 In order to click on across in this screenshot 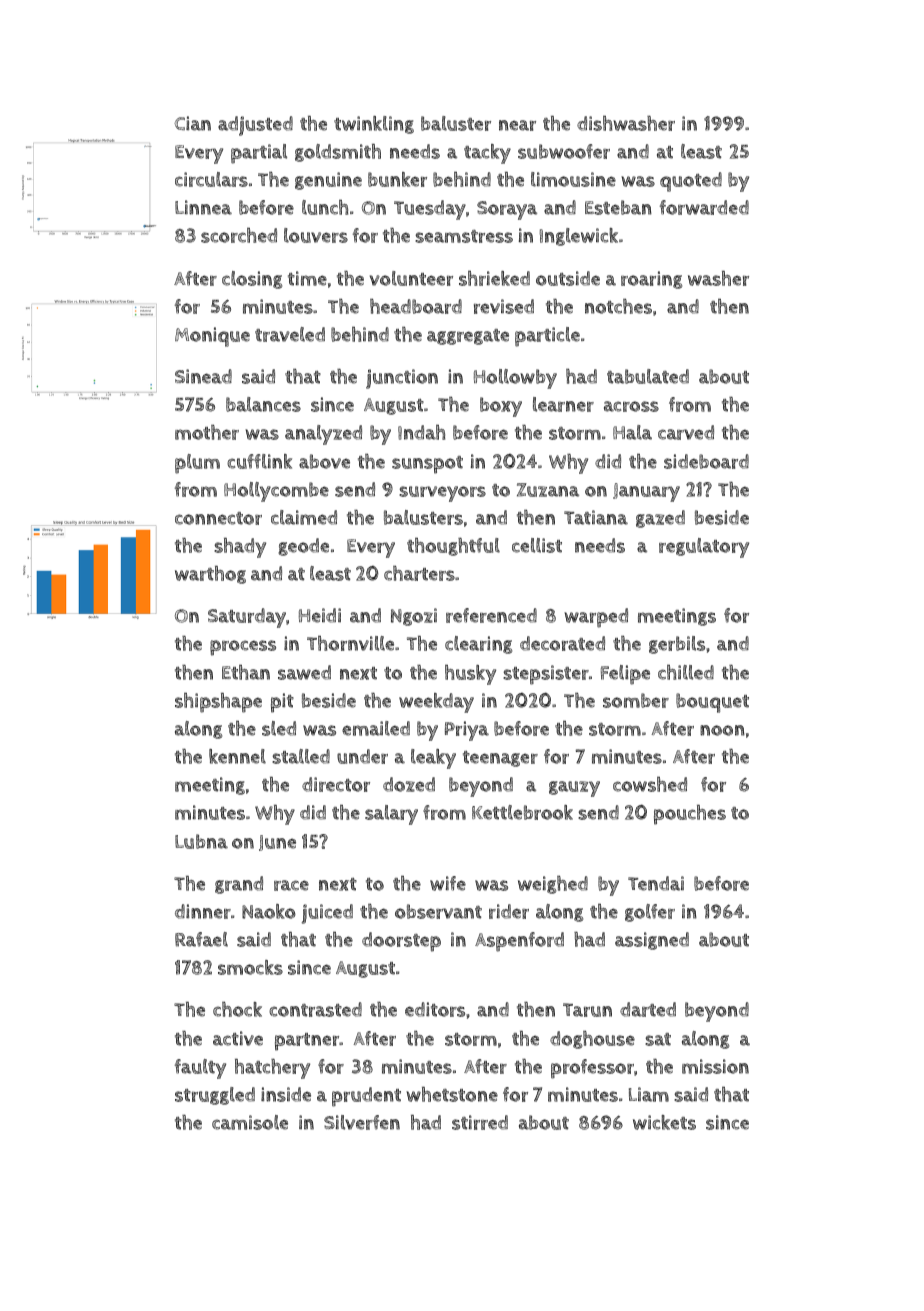, I will do `click(631, 406)`.
